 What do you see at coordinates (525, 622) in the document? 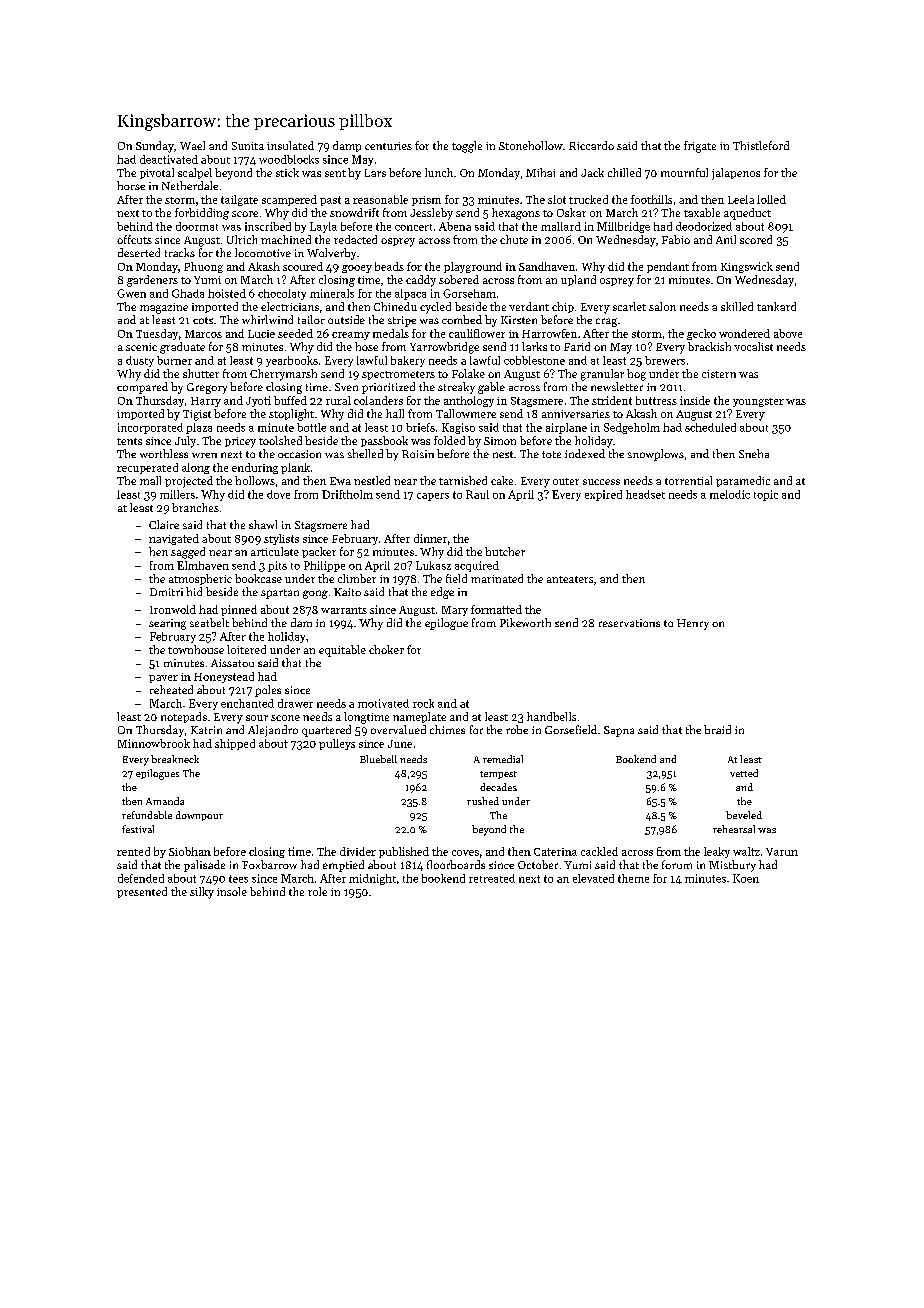
I see `Pikeworth` at bounding box center [525, 622].
